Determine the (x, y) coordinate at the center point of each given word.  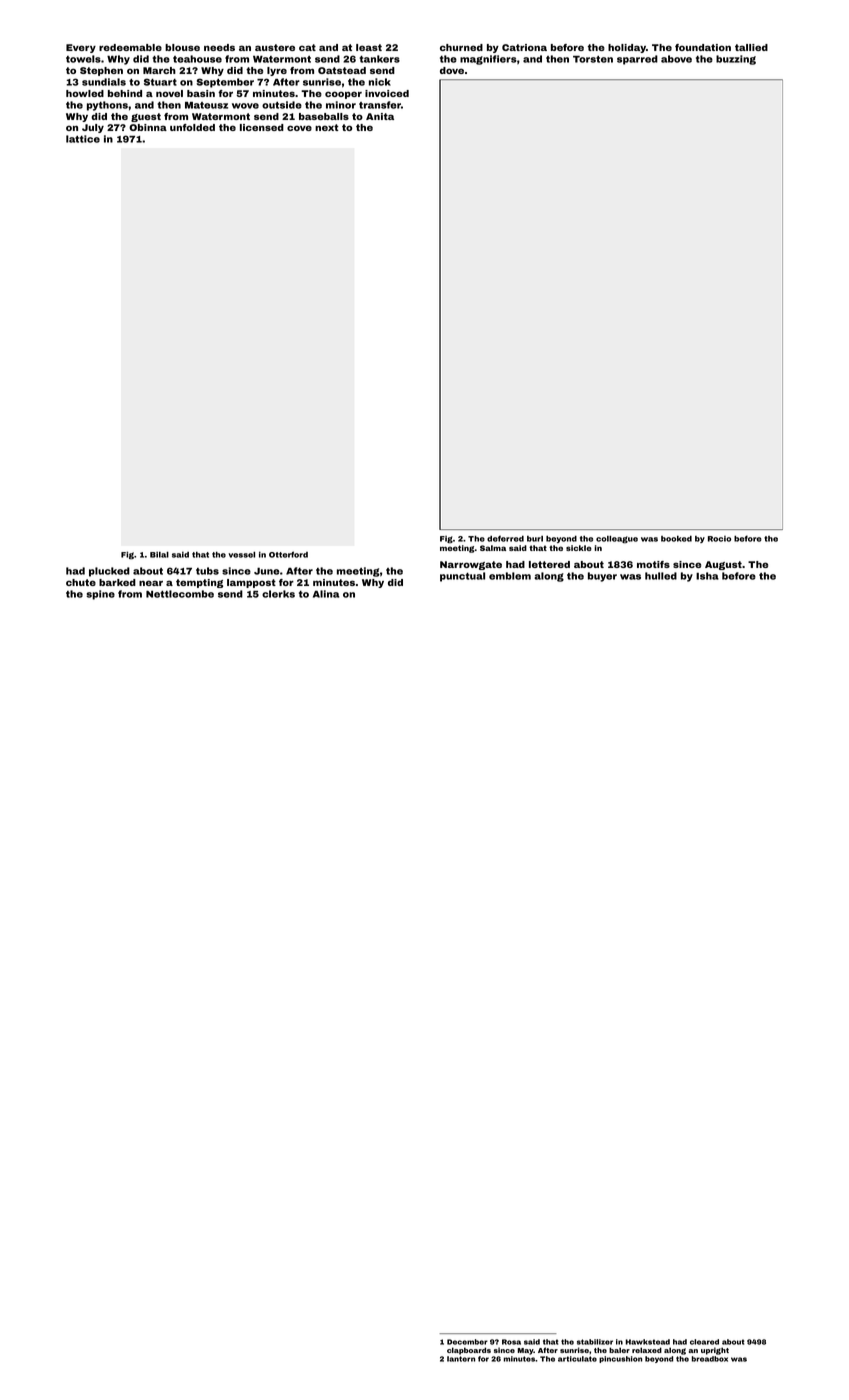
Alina (326, 594)
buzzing (736, 60)
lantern (461, 1359)
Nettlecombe (180, 594)
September (225, 83)
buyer (602, 577)
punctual (462, 577)
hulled (661, 576)
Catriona (524, 47)
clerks (278, 594)
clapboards (469, 1351)
